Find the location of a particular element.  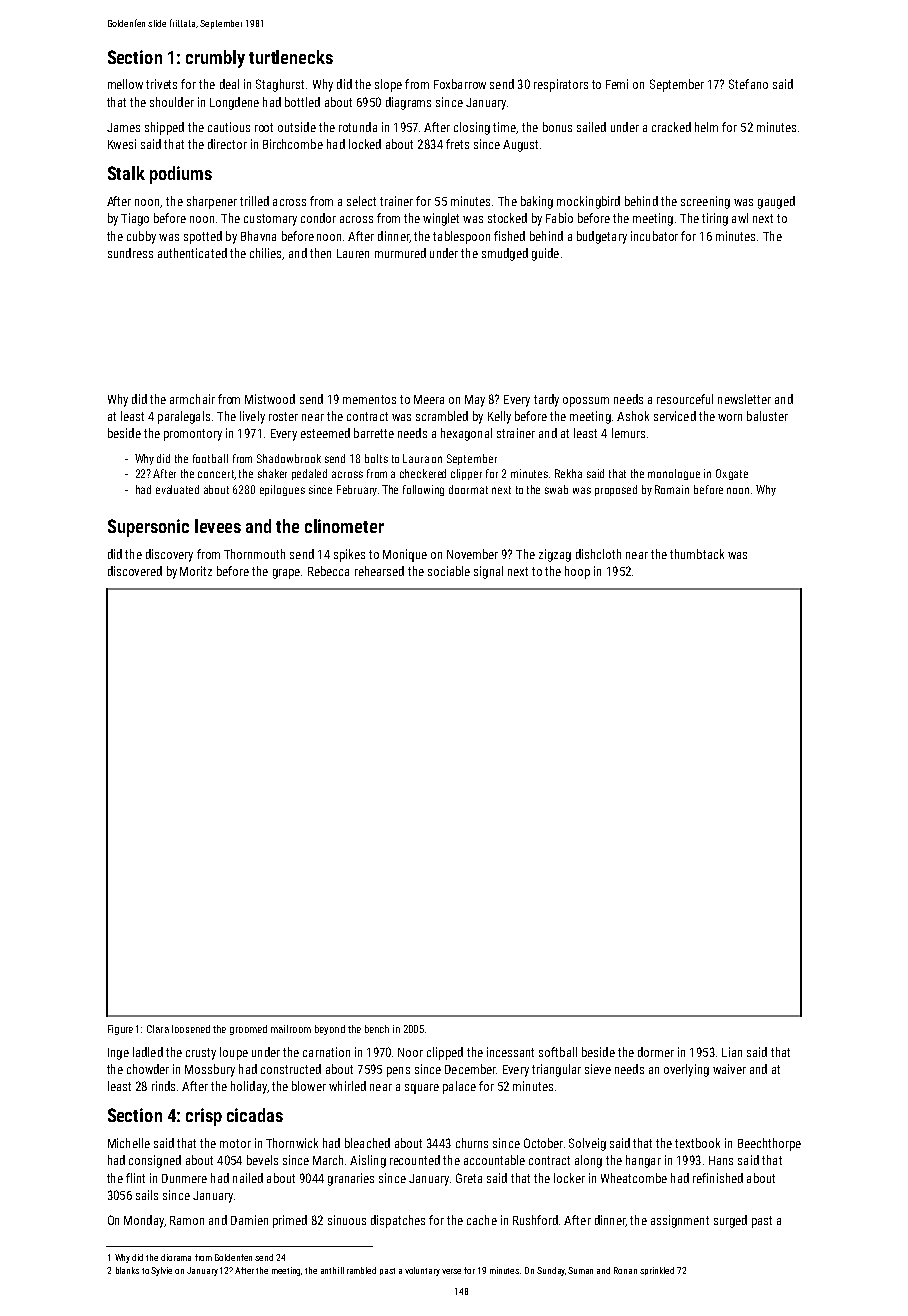

spotted is located at coordinates (203, 237).
